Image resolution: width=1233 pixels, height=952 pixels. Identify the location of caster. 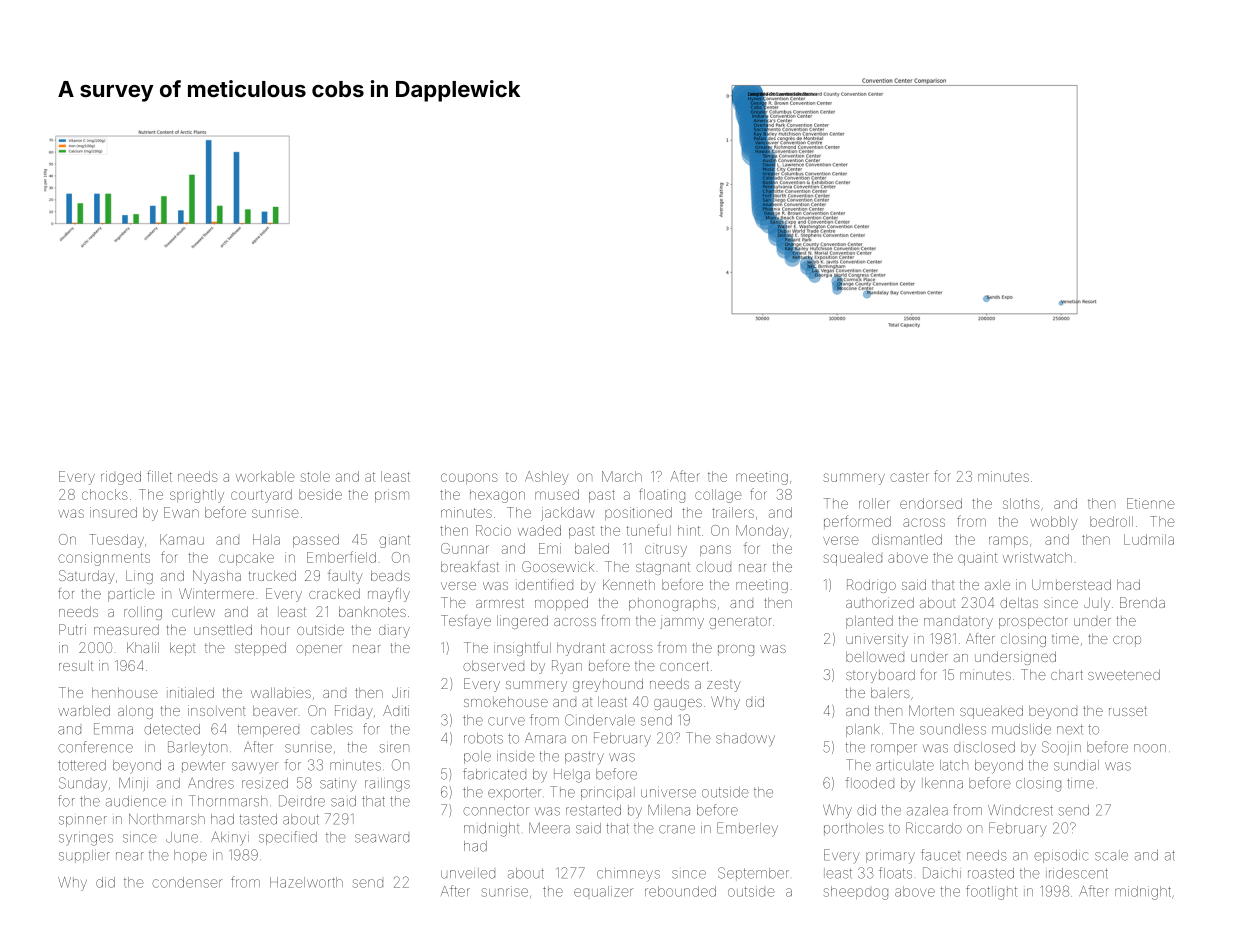
(909, 477).
